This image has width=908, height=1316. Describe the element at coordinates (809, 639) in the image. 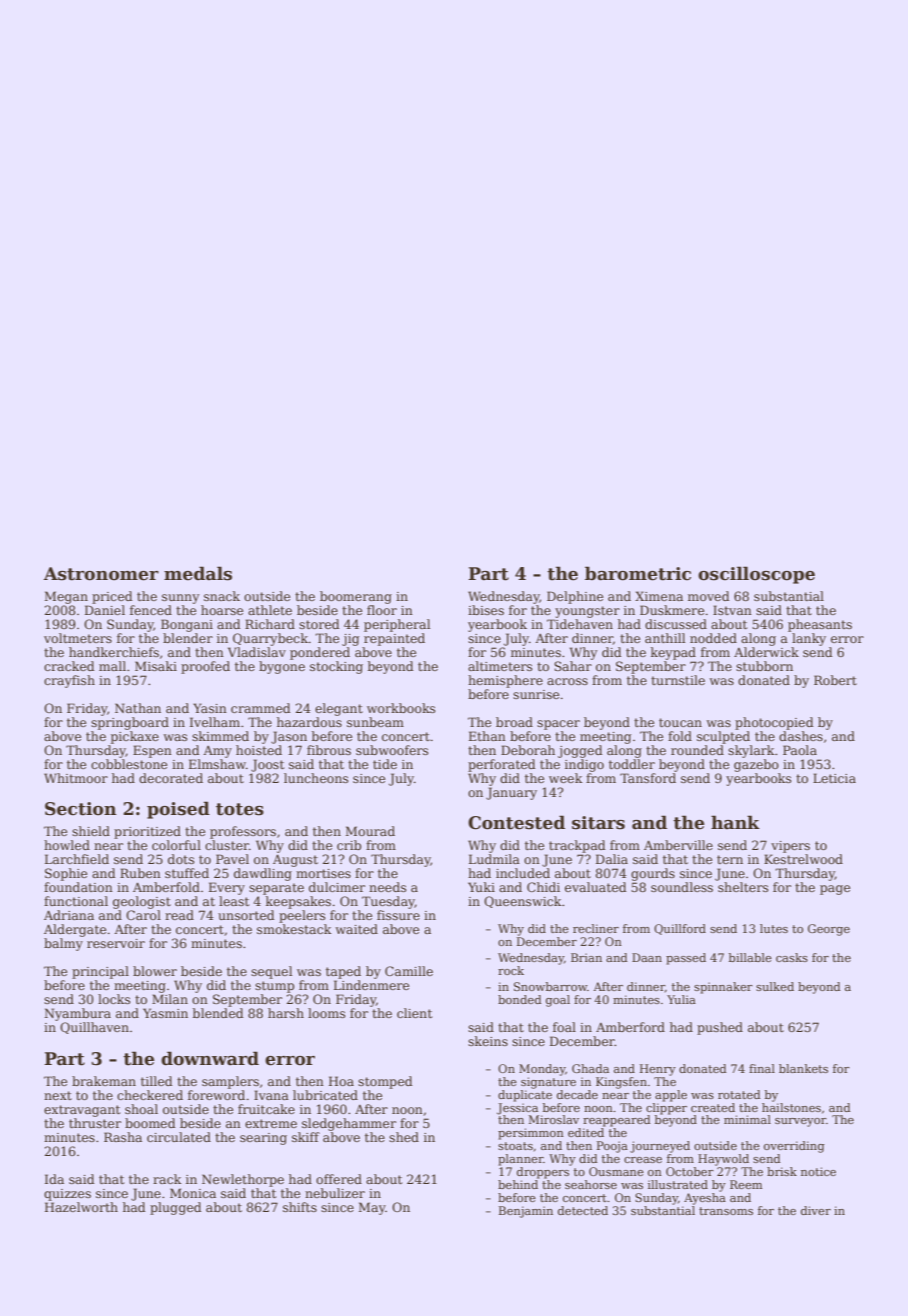

I see `lanky` at that location.
